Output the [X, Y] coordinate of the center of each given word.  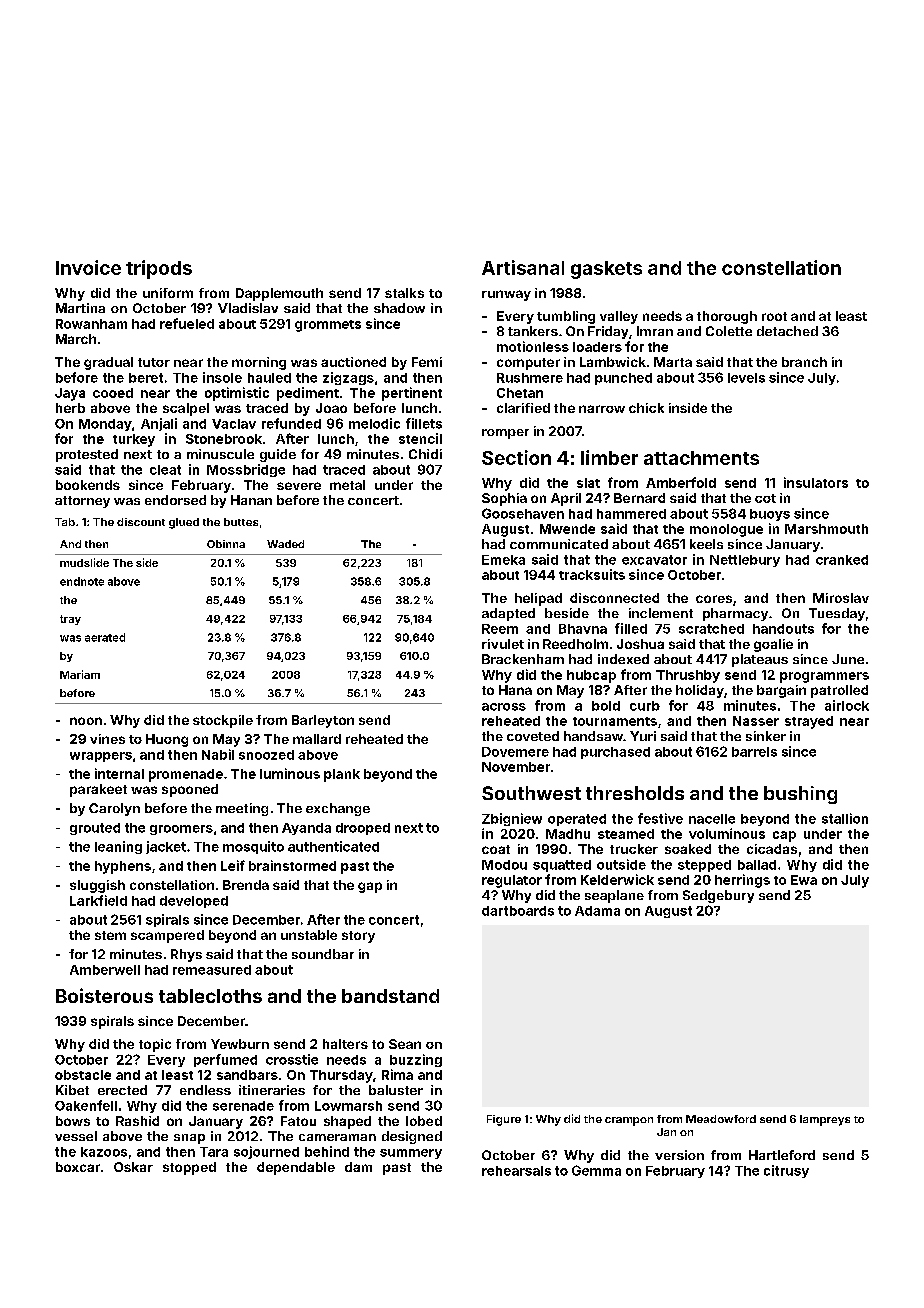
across [504, 707]
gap [370, 887]
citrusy [786, 1171]
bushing [800, 795]
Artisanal [523, 267]
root [774, 316]
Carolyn [114, 809]
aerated [105, 637]
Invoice [88, 267]
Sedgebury [718, 896]
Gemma [596, 1170]
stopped [189, 1168]
